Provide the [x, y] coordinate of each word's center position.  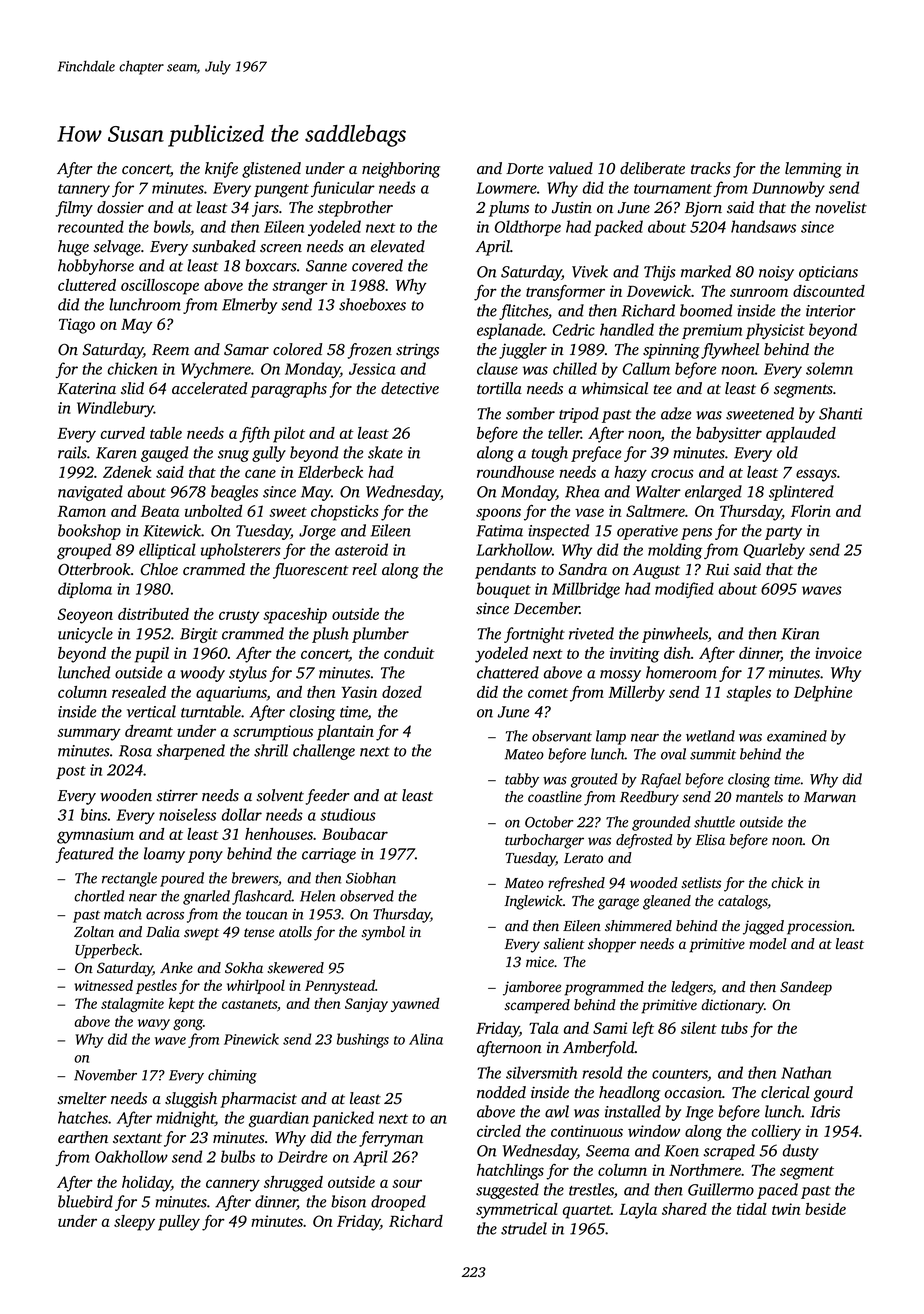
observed [367, 896]
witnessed [103, 985]
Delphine [823, 694]
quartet [587, 1212]
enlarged [713, 493]
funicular [343, 189]
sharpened [191, 752]
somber [530, 413]
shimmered [638, 925]
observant [562, 736]
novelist [841, 207]
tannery [84, 190]
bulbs [238, 1156]
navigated [90, 493]
